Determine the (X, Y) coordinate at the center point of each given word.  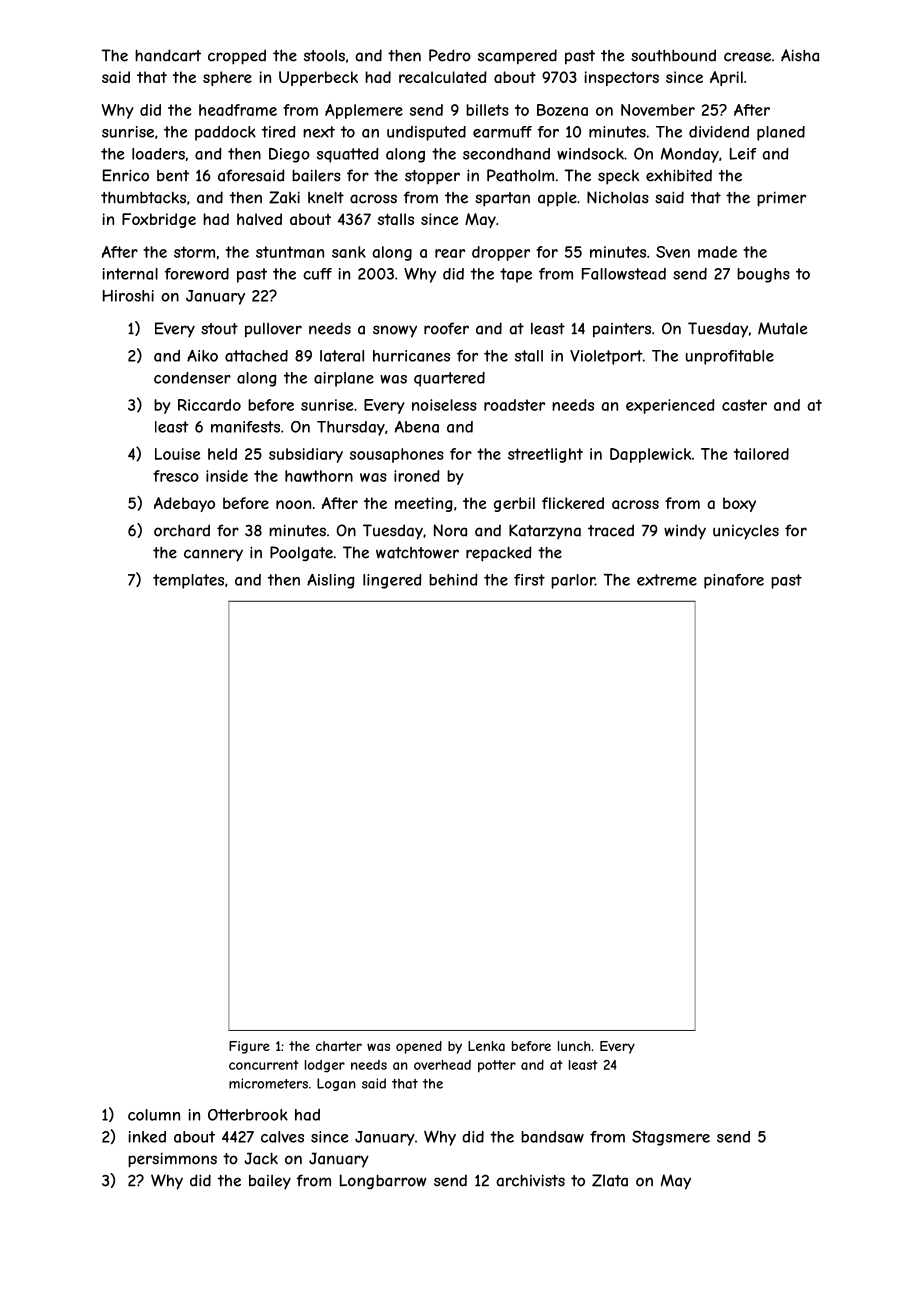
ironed (417, 476)
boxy (739, 504)
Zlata (610, 1180)
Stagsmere (671, 1138)
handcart (168, 55)
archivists (530, 1180)
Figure (249, 1047)
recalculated (443, 77)
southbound (673, 55)
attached (256, 356)
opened (419, 1047)
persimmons (172, 1160)
